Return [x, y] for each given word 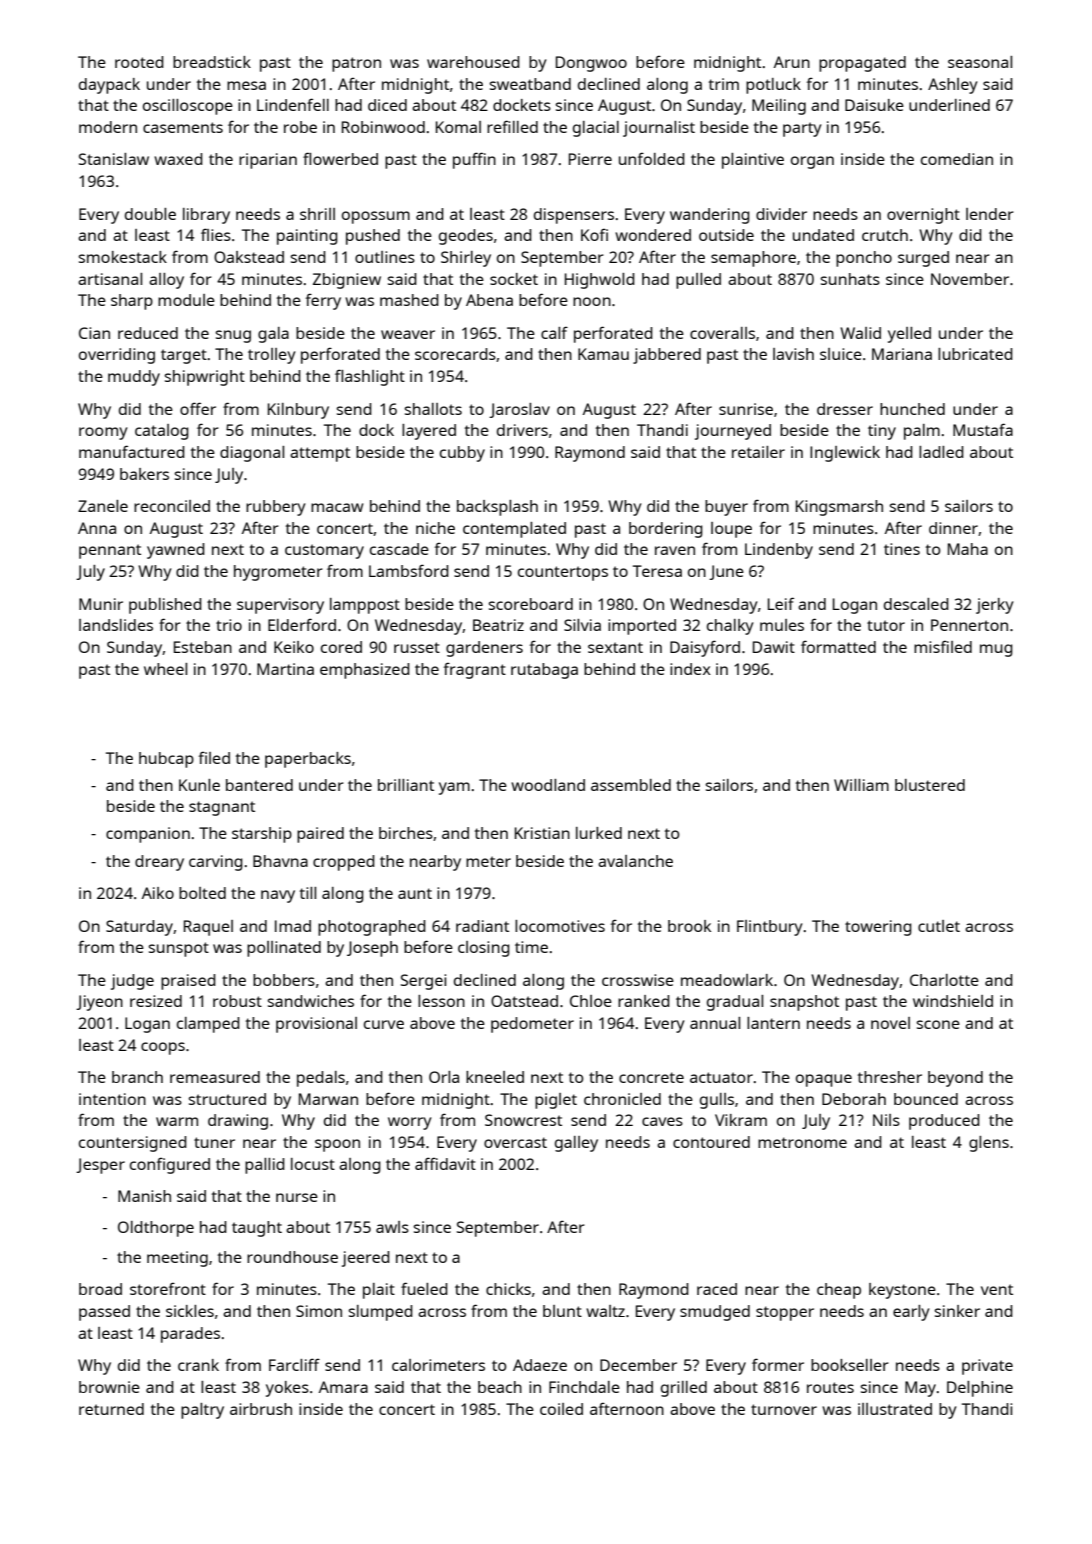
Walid [860, 333]
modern [108, 127]
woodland [548, 785]
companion [148, 835]
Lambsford [409, 570]
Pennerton [969, 625]
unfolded [652, 158]
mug [996, 650]
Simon [319, 1311]
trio [229, 625]
